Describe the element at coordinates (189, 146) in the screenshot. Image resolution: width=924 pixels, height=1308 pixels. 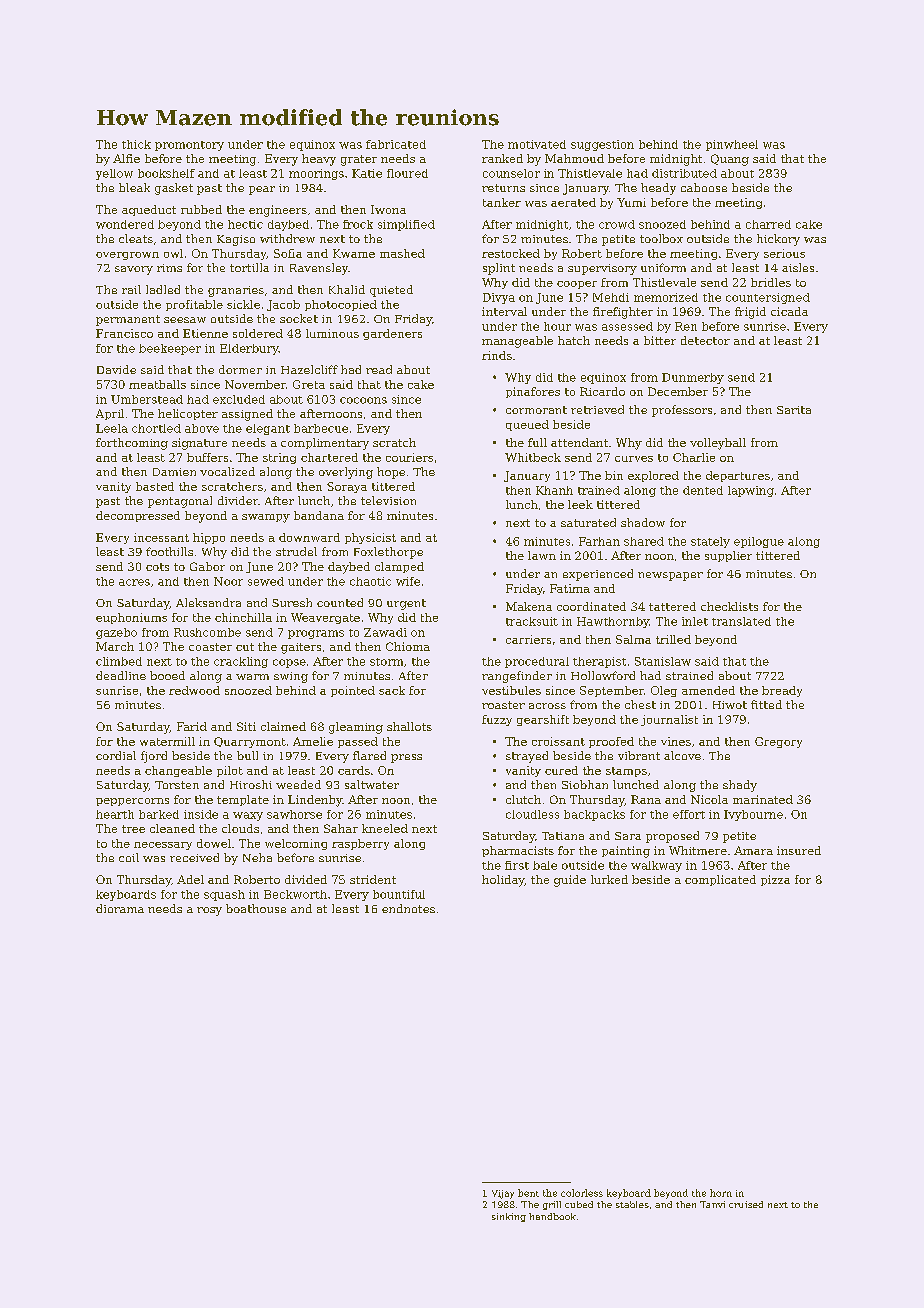
I see `promontory` at that location.
